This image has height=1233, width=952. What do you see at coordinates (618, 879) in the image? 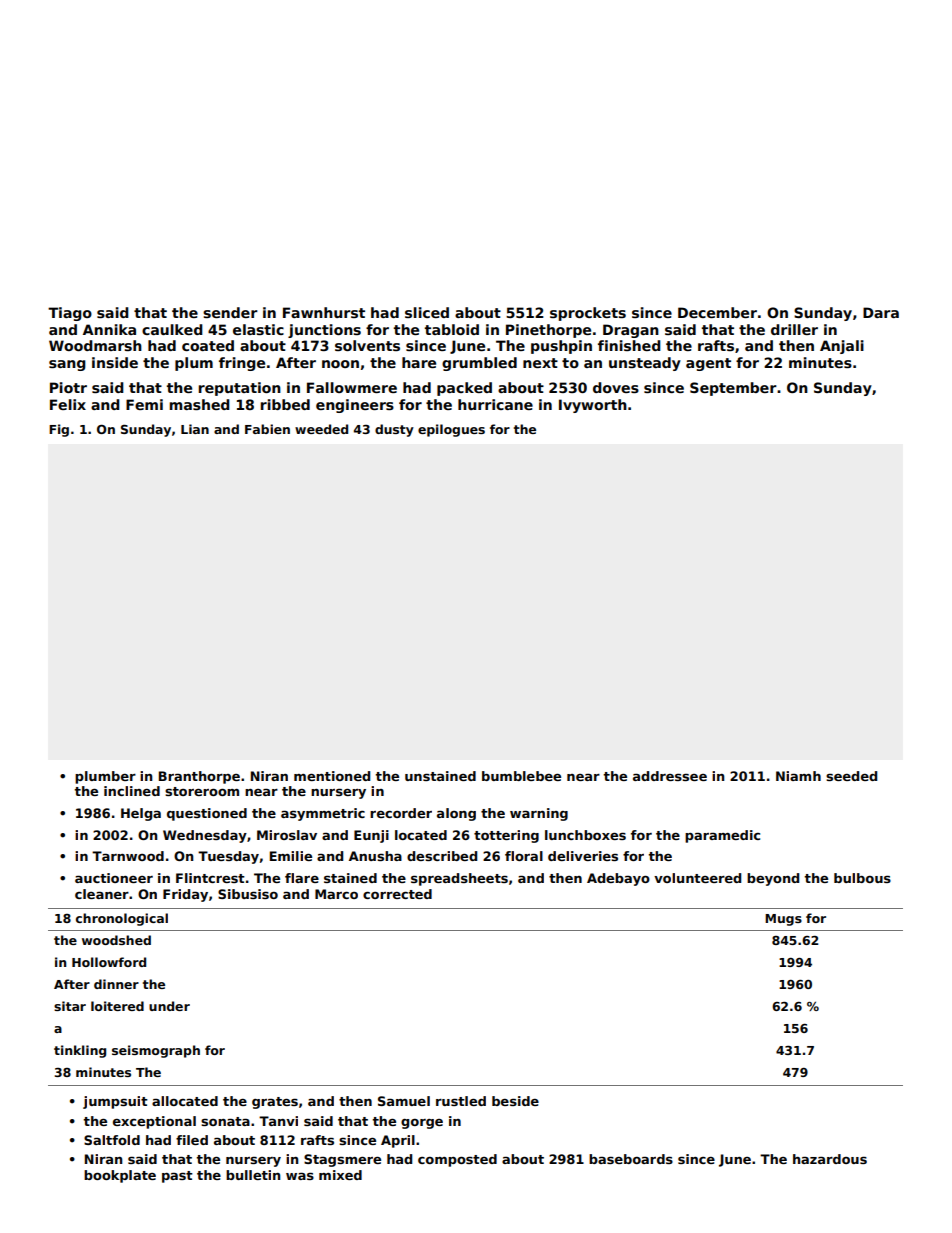
I see `Adebayo` at bounding box center [618, 879].
